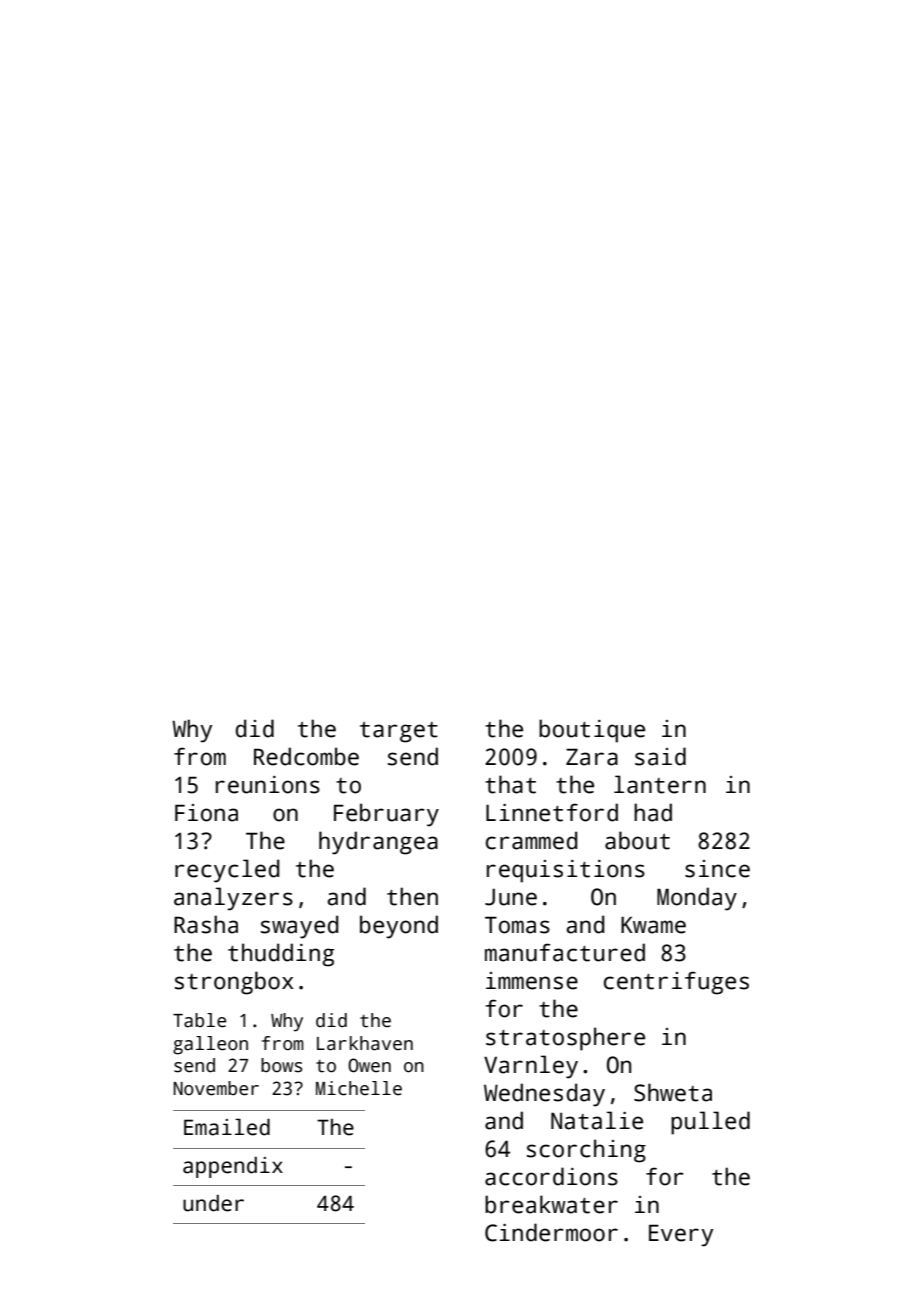  Describe the element at coordinates (681, 1235) in the page. I see `Every` at that location.
